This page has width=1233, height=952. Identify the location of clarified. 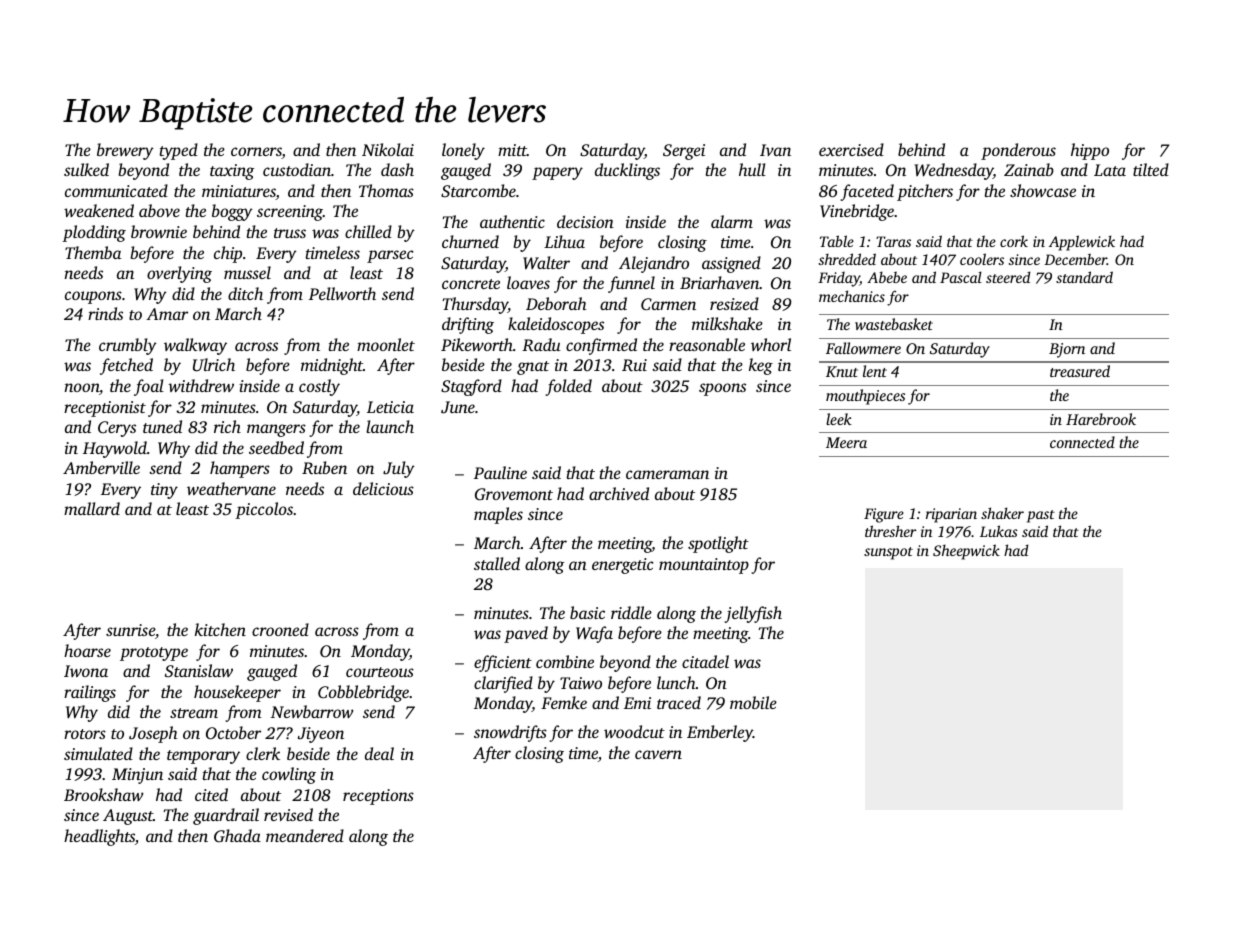
(503, 684).
